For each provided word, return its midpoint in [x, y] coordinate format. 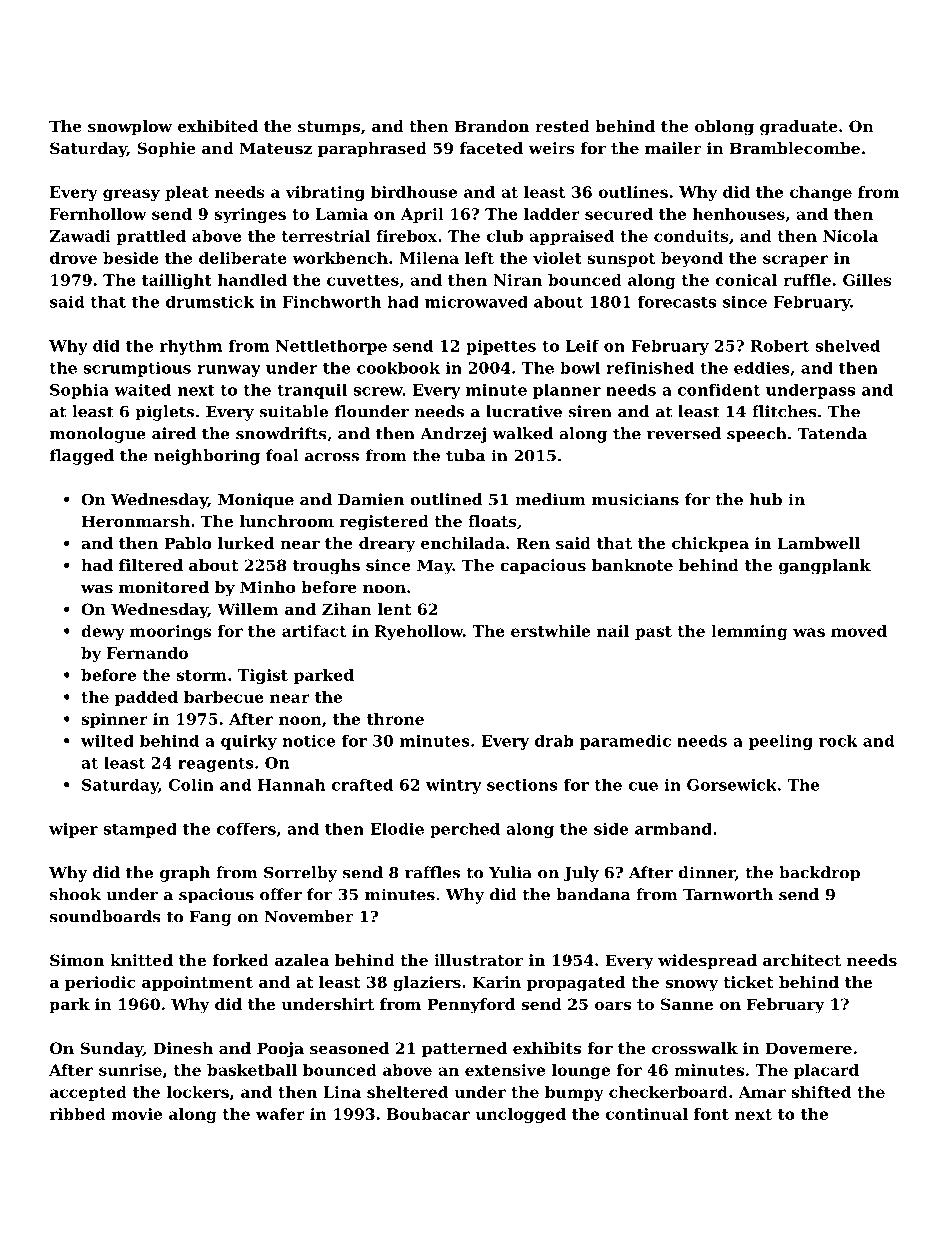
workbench [340, 258]
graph [185, 874]
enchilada [463, 543]
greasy [131, 195]
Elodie [397, 828]
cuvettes [363, 280]
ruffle [807, 280]
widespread [707, 961]
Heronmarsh [136, 521]
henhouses [739, 214]
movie [137, 1114]
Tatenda [832, 433]
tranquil [312, 391]
